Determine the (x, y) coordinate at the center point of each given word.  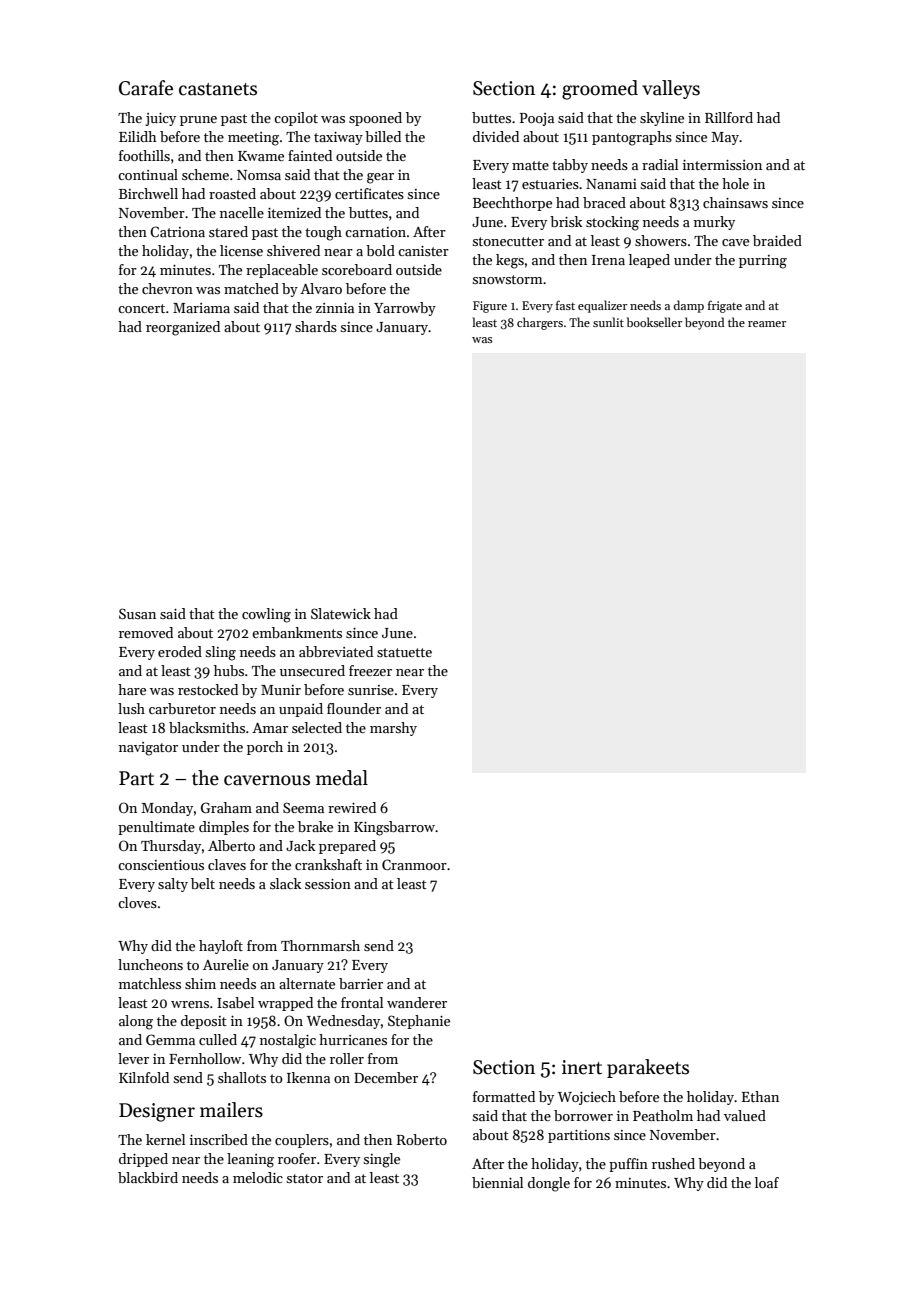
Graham (226, 807)
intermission (722, 165)
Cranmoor (414, 864)
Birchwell (148, 193)
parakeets (648, 1068)
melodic (258, 1177)
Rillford (729, 117)
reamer (767, 324)
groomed (600, 90)
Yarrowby (405, 309)
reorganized (183, 328)
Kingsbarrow (394, 828)
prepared (347, 847)
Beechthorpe (512, 204)
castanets (218, 89)
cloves (137, 902)
